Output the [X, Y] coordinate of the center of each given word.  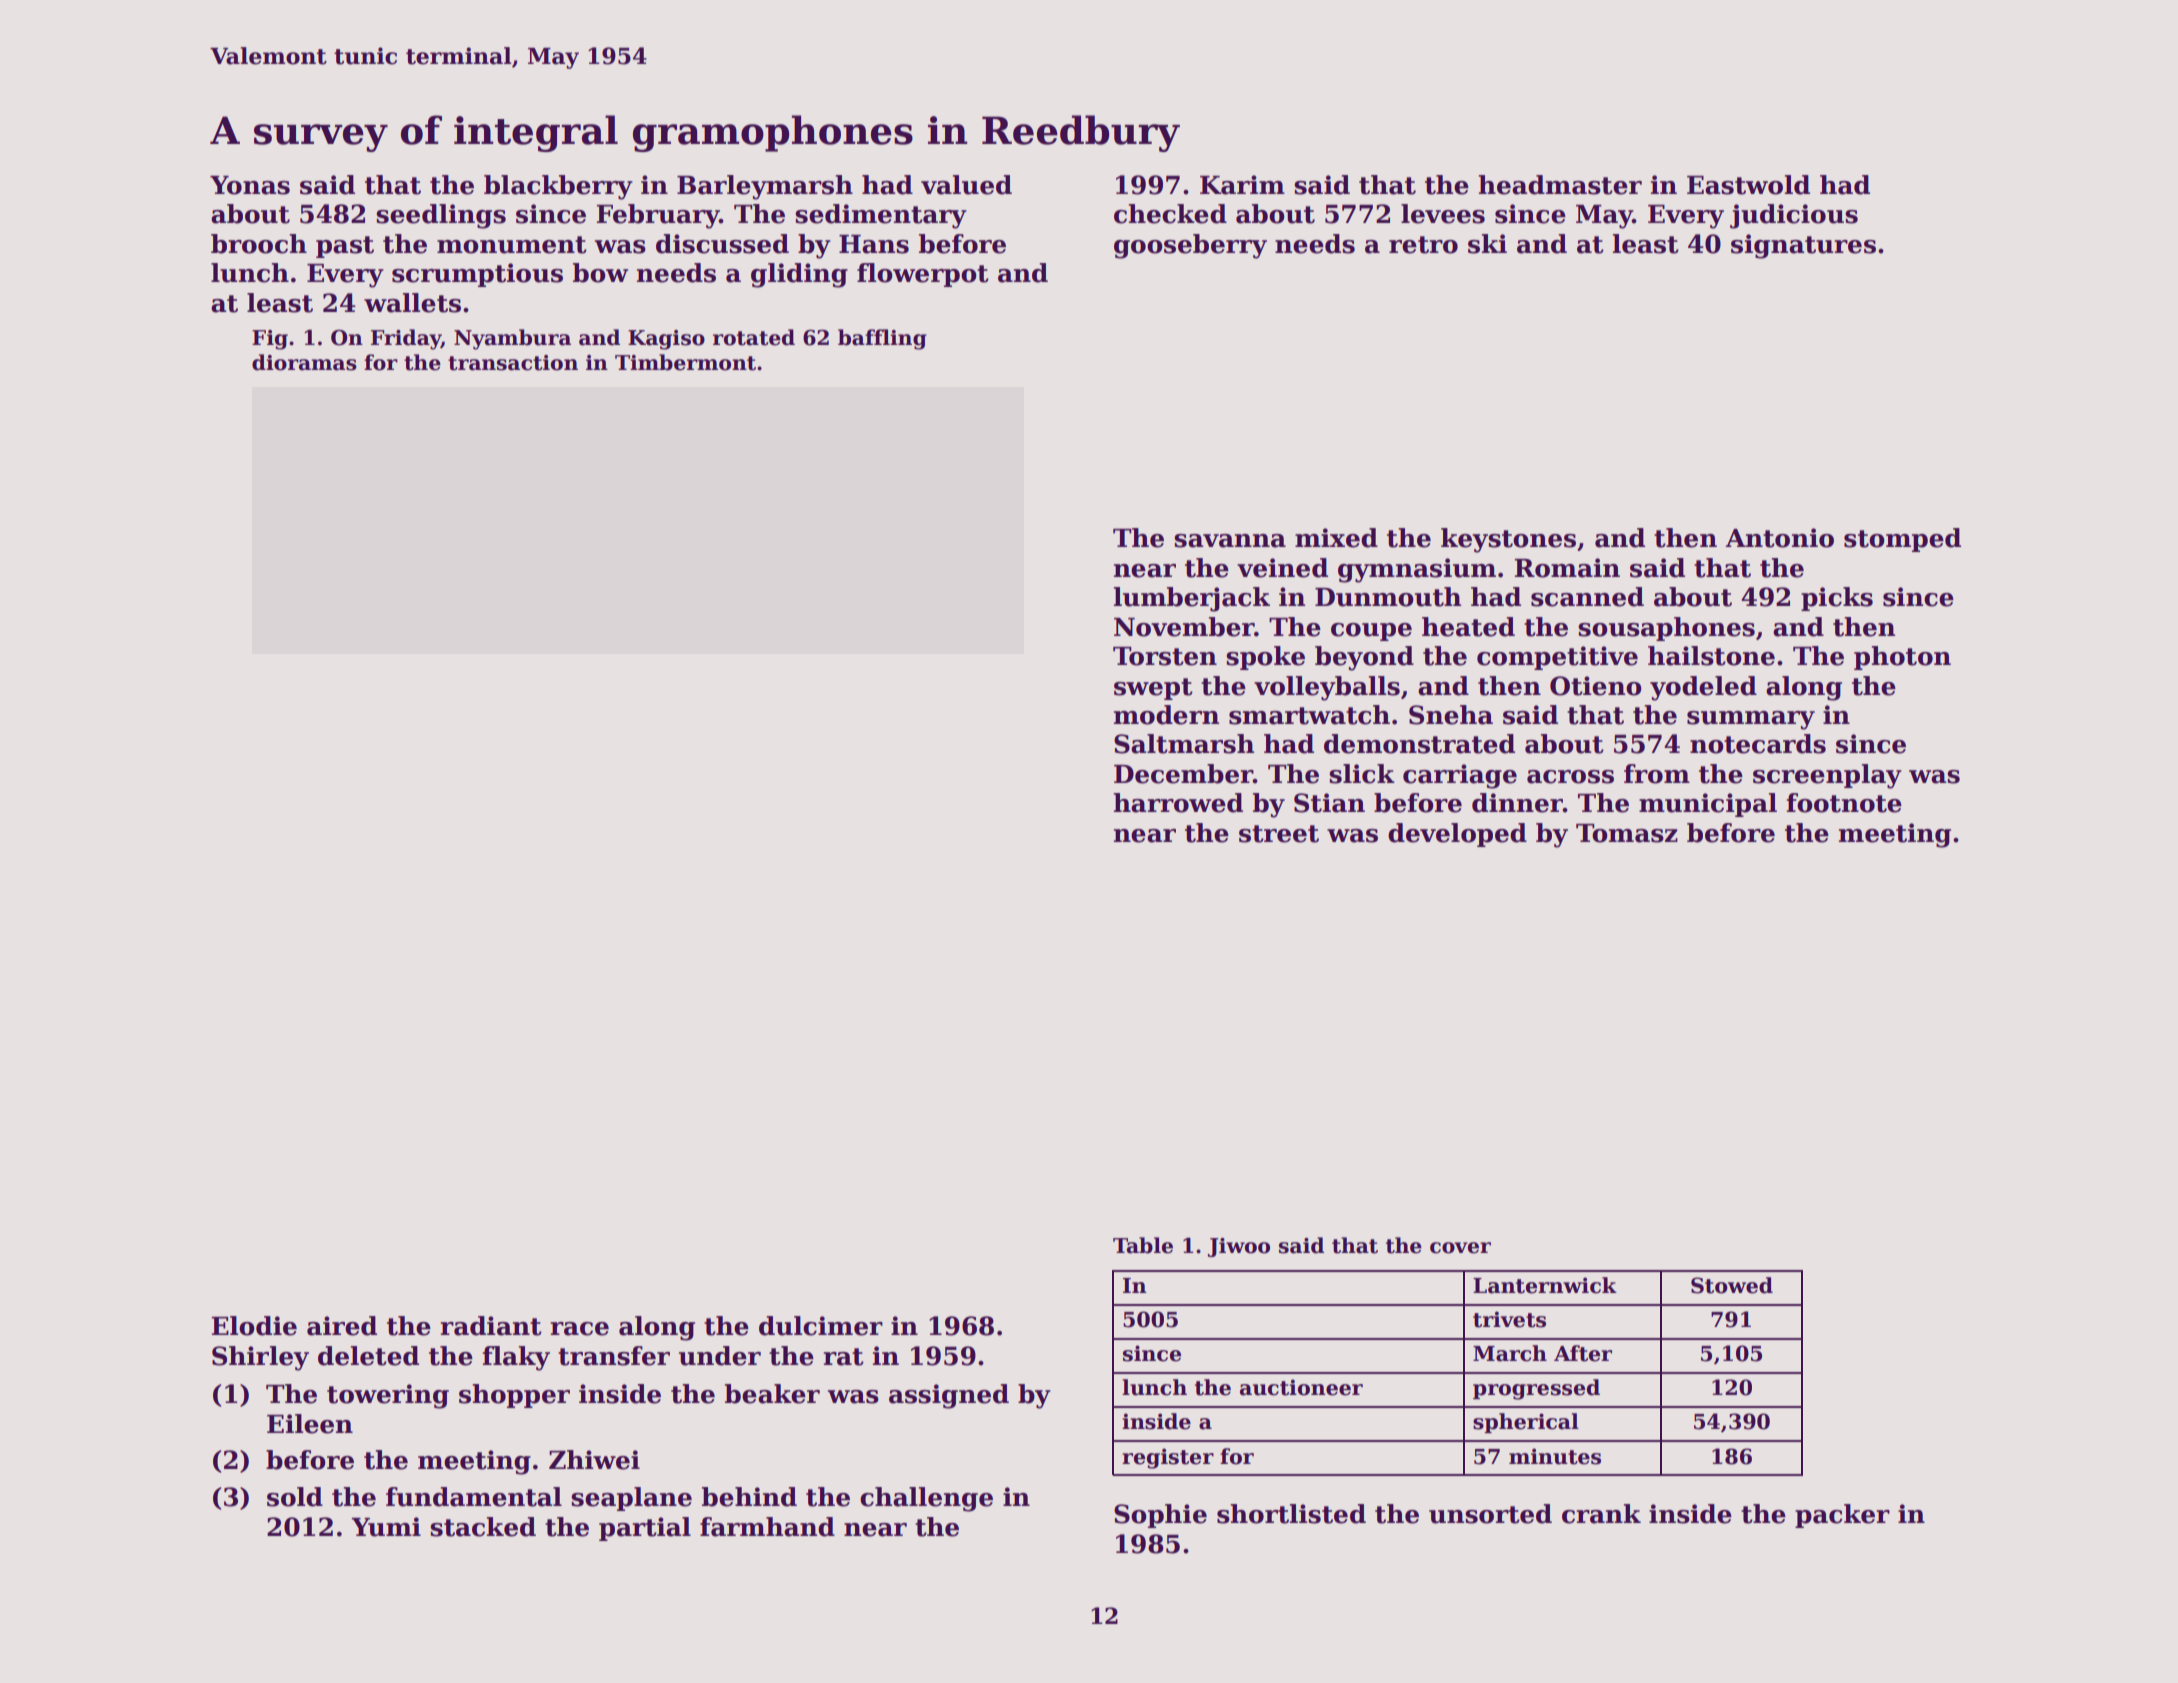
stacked [483, 1527]
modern [1166, 715]
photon [1902, 658]
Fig [270, 340]
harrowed [1178, 803]
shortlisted [1291, 1514]
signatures [1803, 246]
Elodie [254, 1326]
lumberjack [1192, 599]
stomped [1902, 540]
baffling [882, 339]
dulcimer [821, 1326]
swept [1153, 689]
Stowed [1732, 1285]
